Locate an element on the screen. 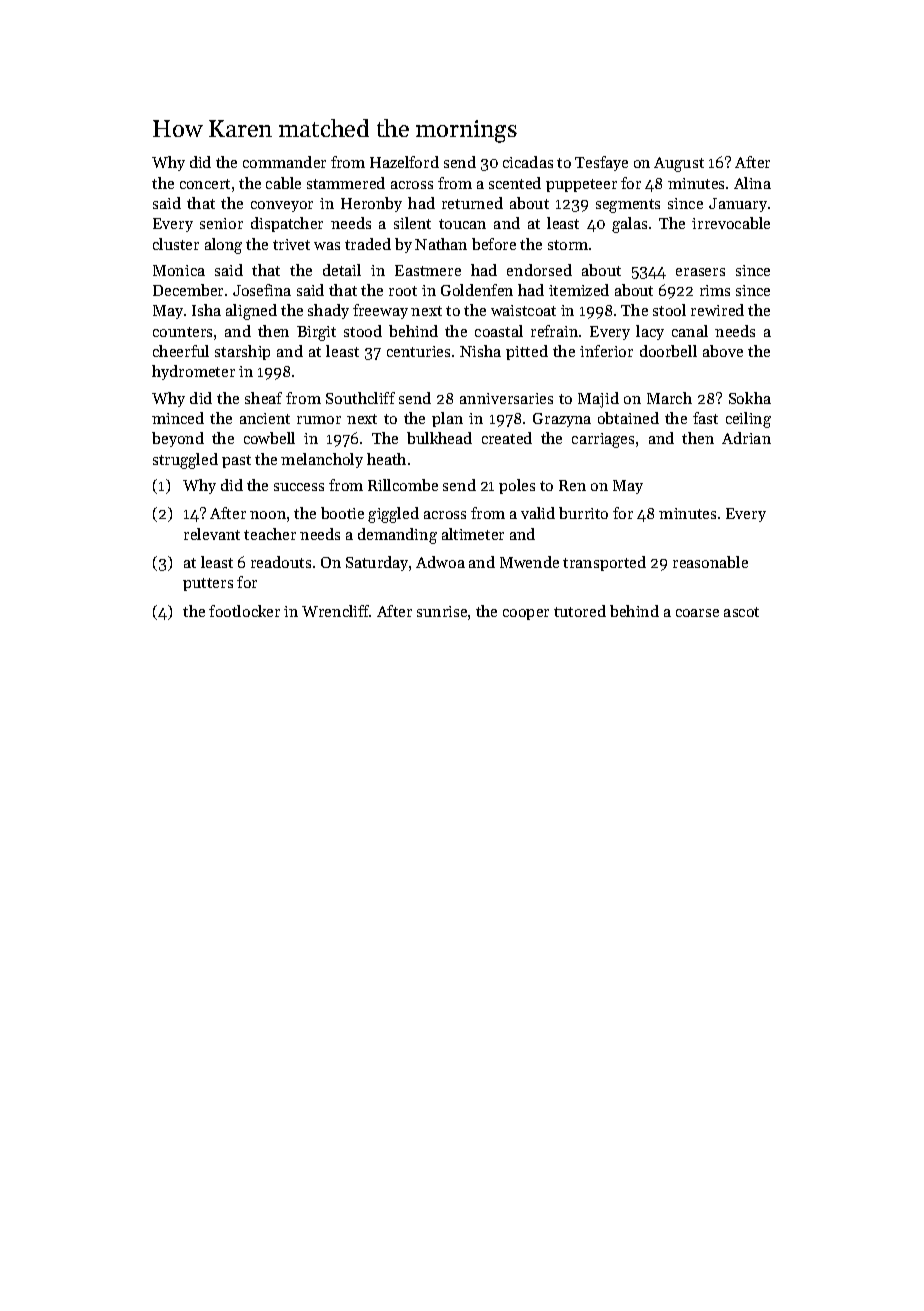  coastal is located at coordinates (499, 331).
